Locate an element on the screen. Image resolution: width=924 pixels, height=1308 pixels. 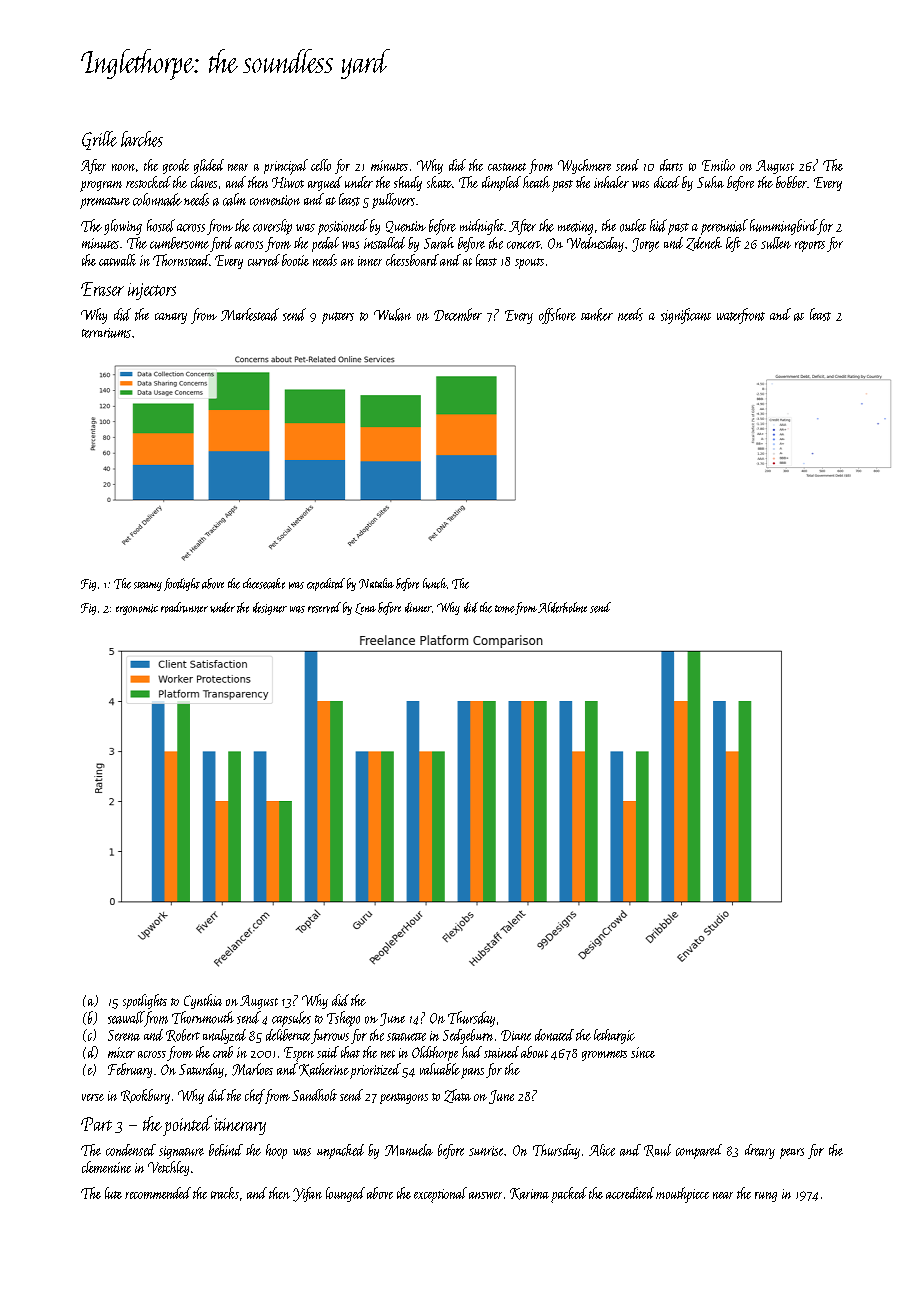
lute is located at coordinates (113, 1193).
